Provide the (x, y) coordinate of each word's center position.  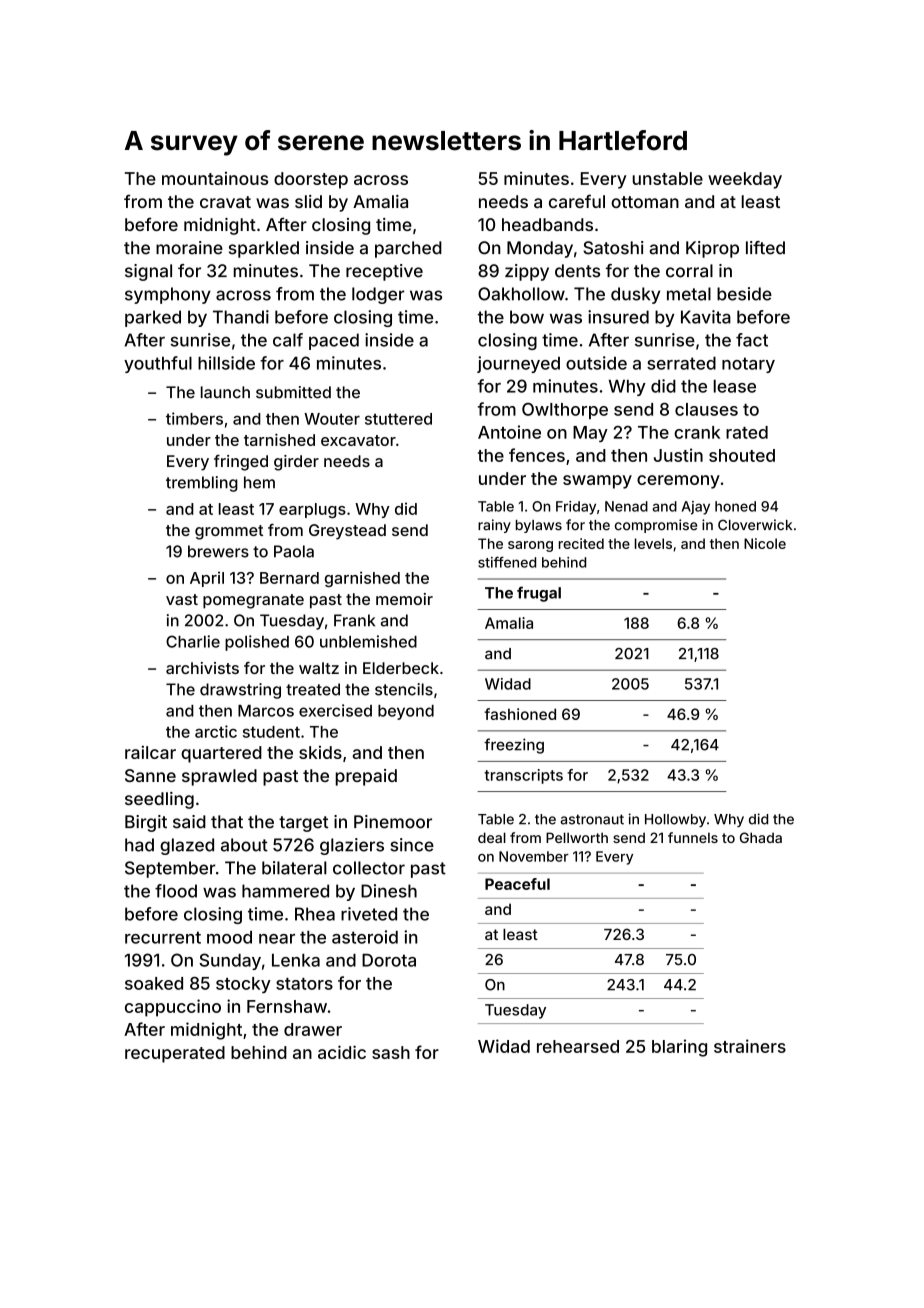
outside (596, 363)
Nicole (765, 543)
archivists (202, 668)
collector (369, 868)
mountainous (215, 178)
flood (176, 891)
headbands (547, 224)
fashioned (520, 714)
